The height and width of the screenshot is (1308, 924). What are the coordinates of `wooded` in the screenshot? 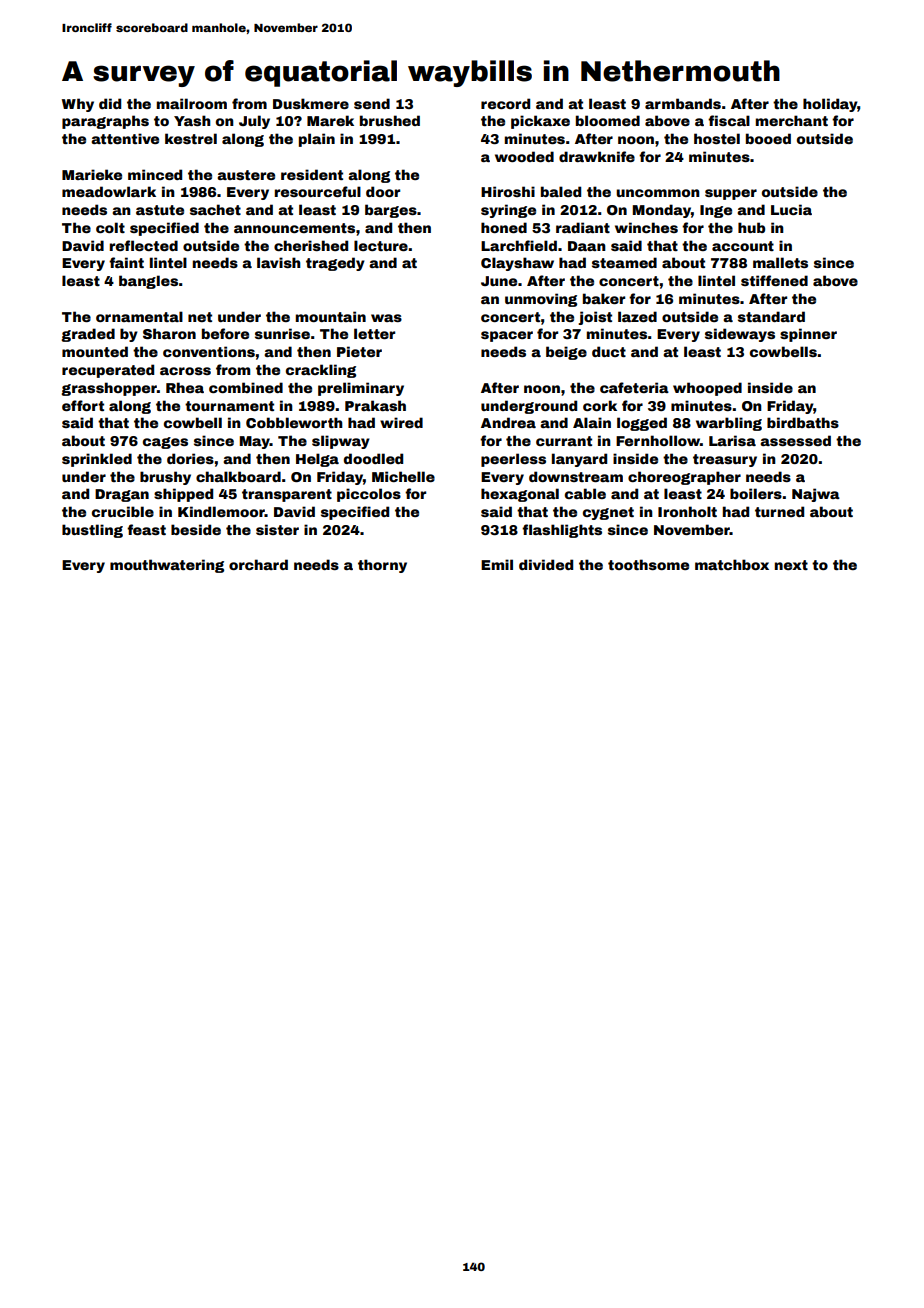 It's located at (524, 156).
